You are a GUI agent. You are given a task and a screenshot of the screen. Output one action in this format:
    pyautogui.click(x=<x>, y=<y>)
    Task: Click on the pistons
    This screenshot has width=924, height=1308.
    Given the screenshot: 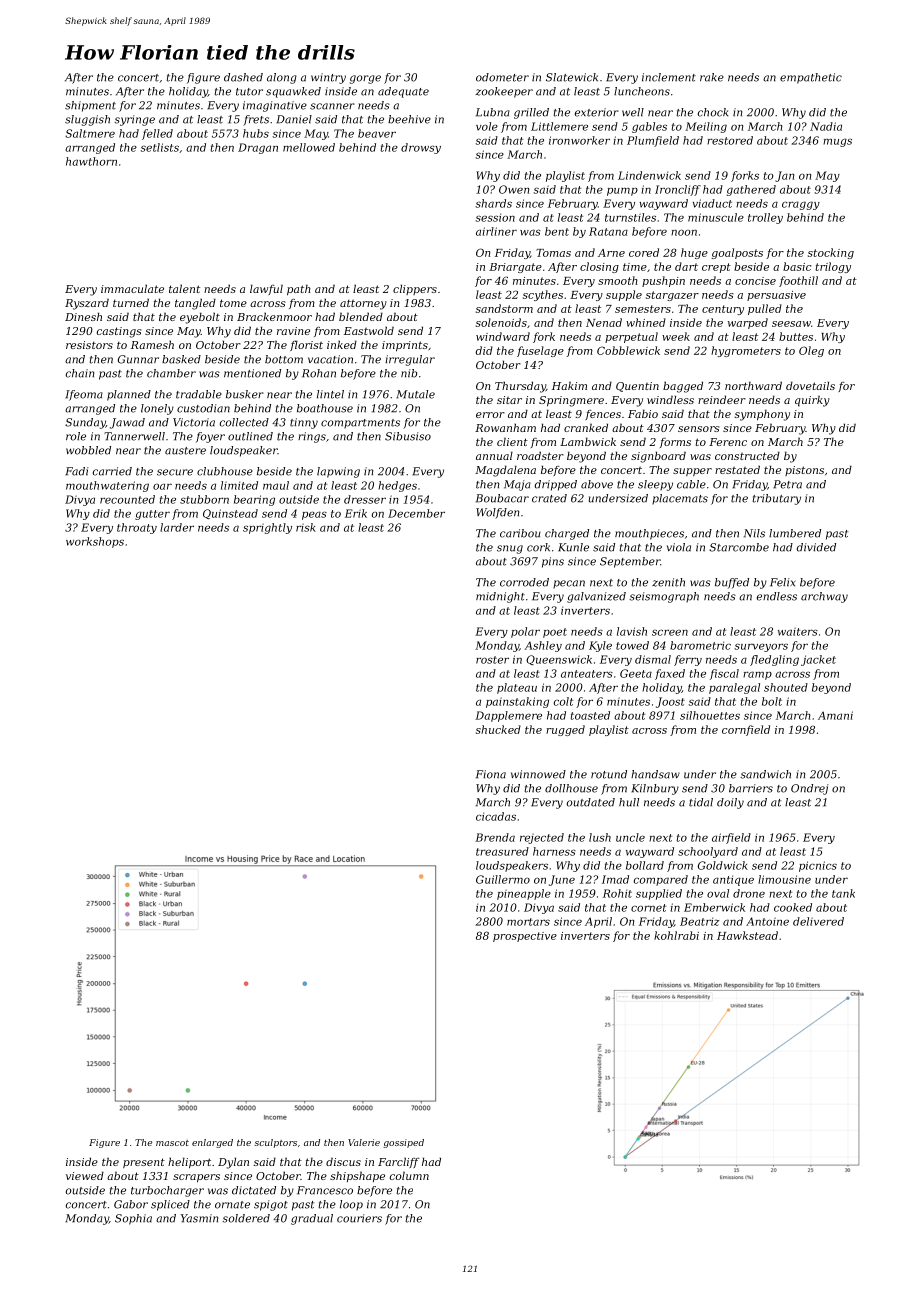 What is the action you would take?
    pyautogui.click(x=804, y=471)
